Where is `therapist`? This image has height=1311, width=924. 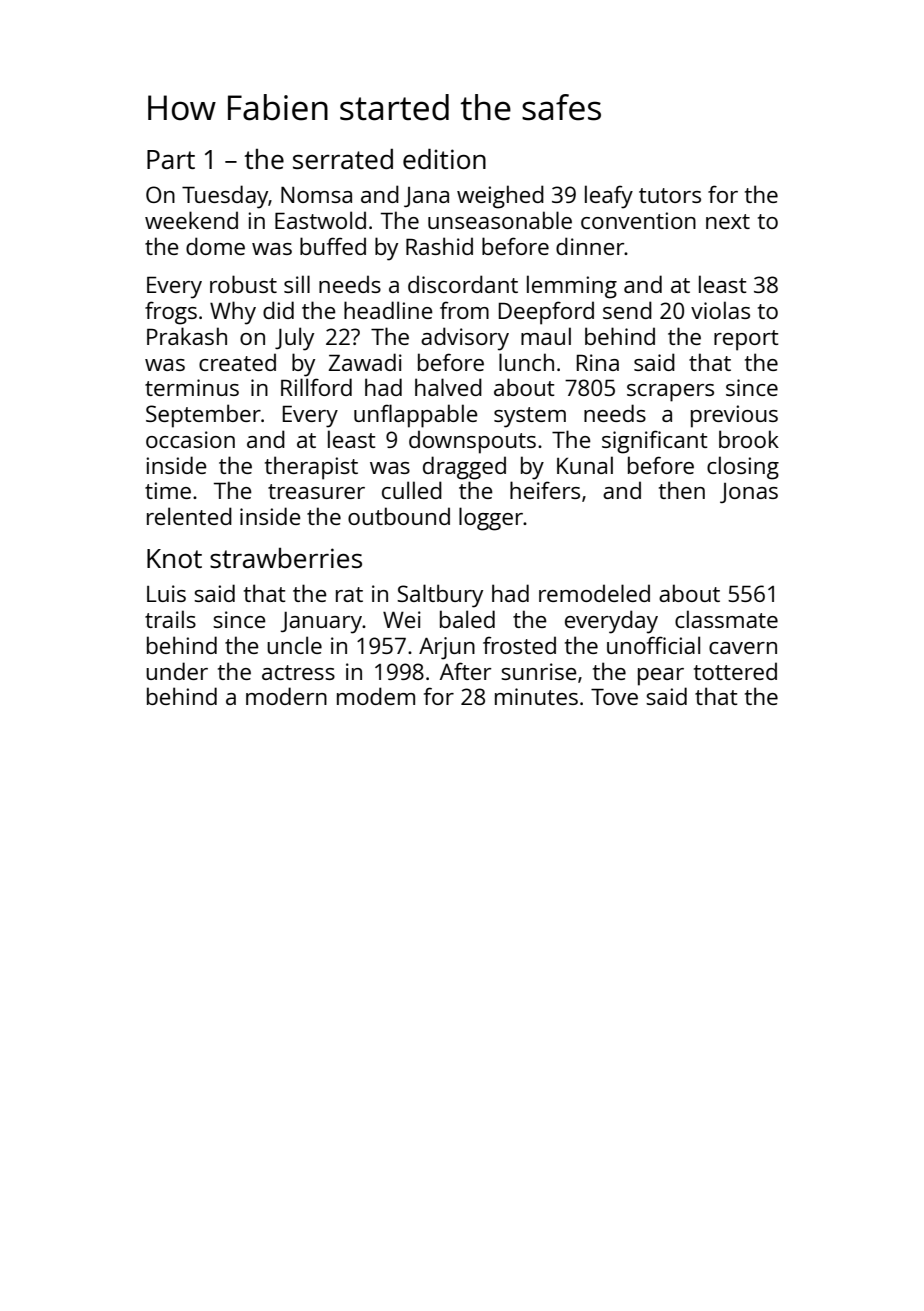
therapist is located at coordinates (311, 468).
